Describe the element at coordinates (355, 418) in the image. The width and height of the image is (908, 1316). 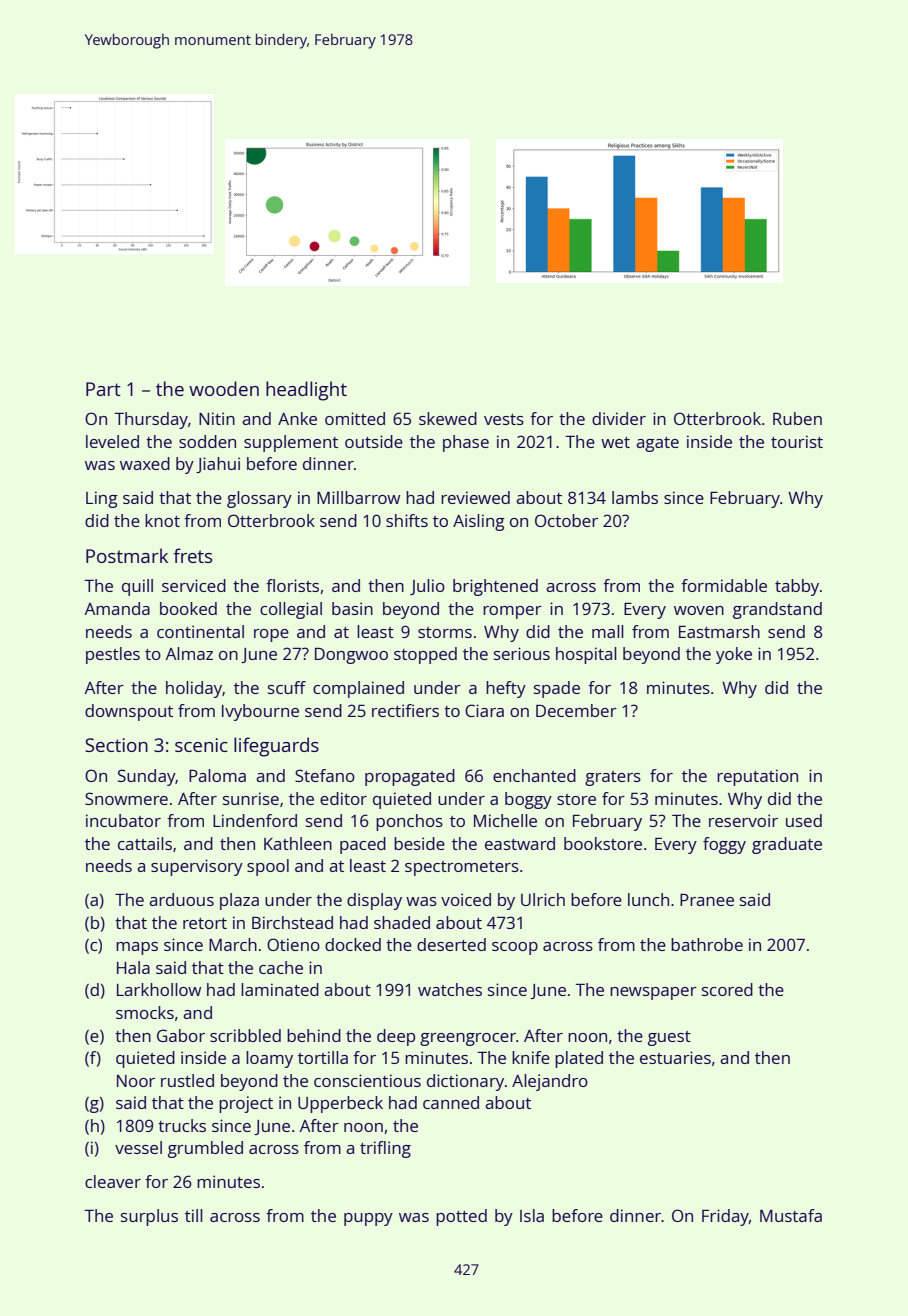
I see `omitted` at that location.
